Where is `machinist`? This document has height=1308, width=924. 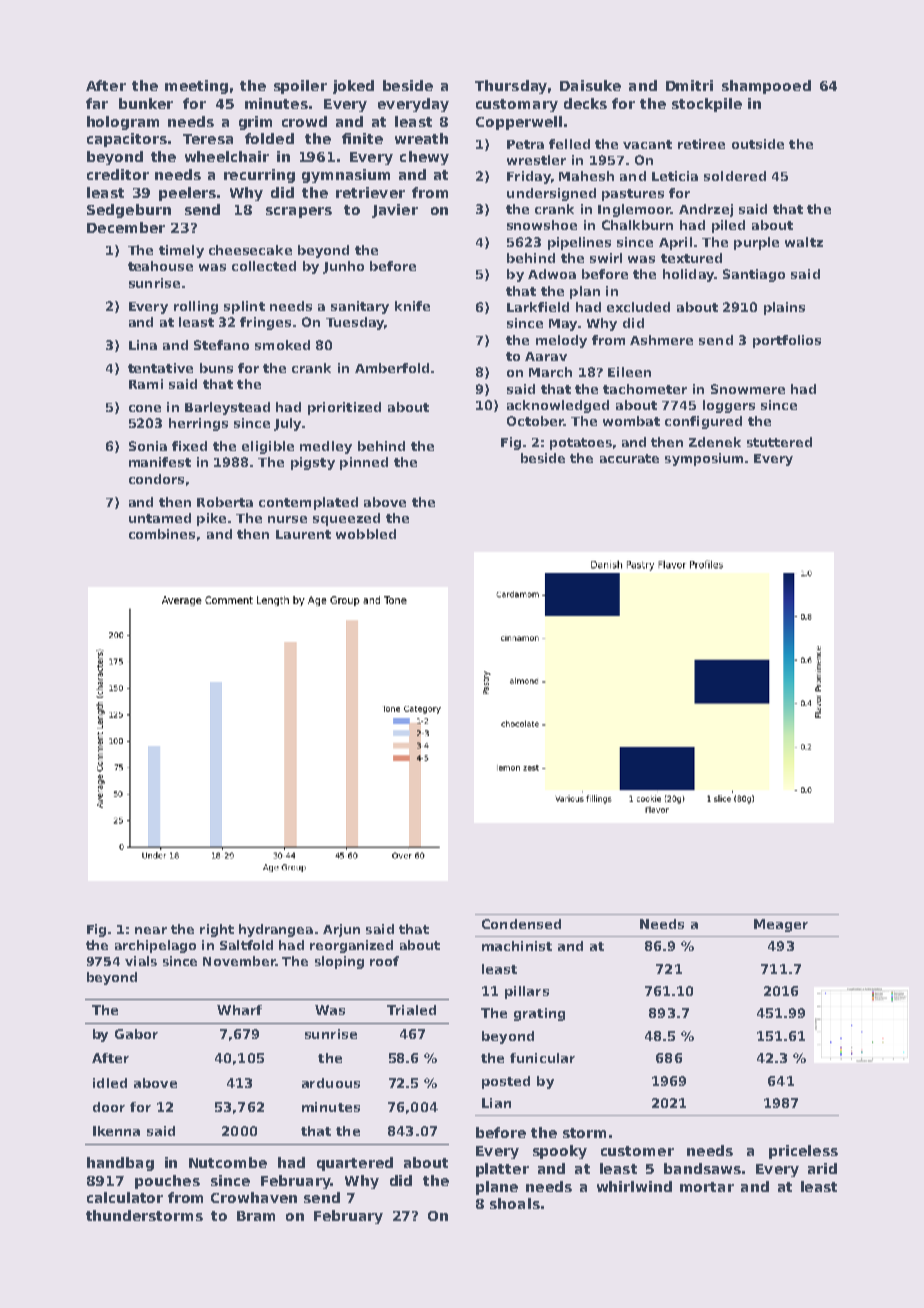 machinist is located at coordinates (517, 946).
